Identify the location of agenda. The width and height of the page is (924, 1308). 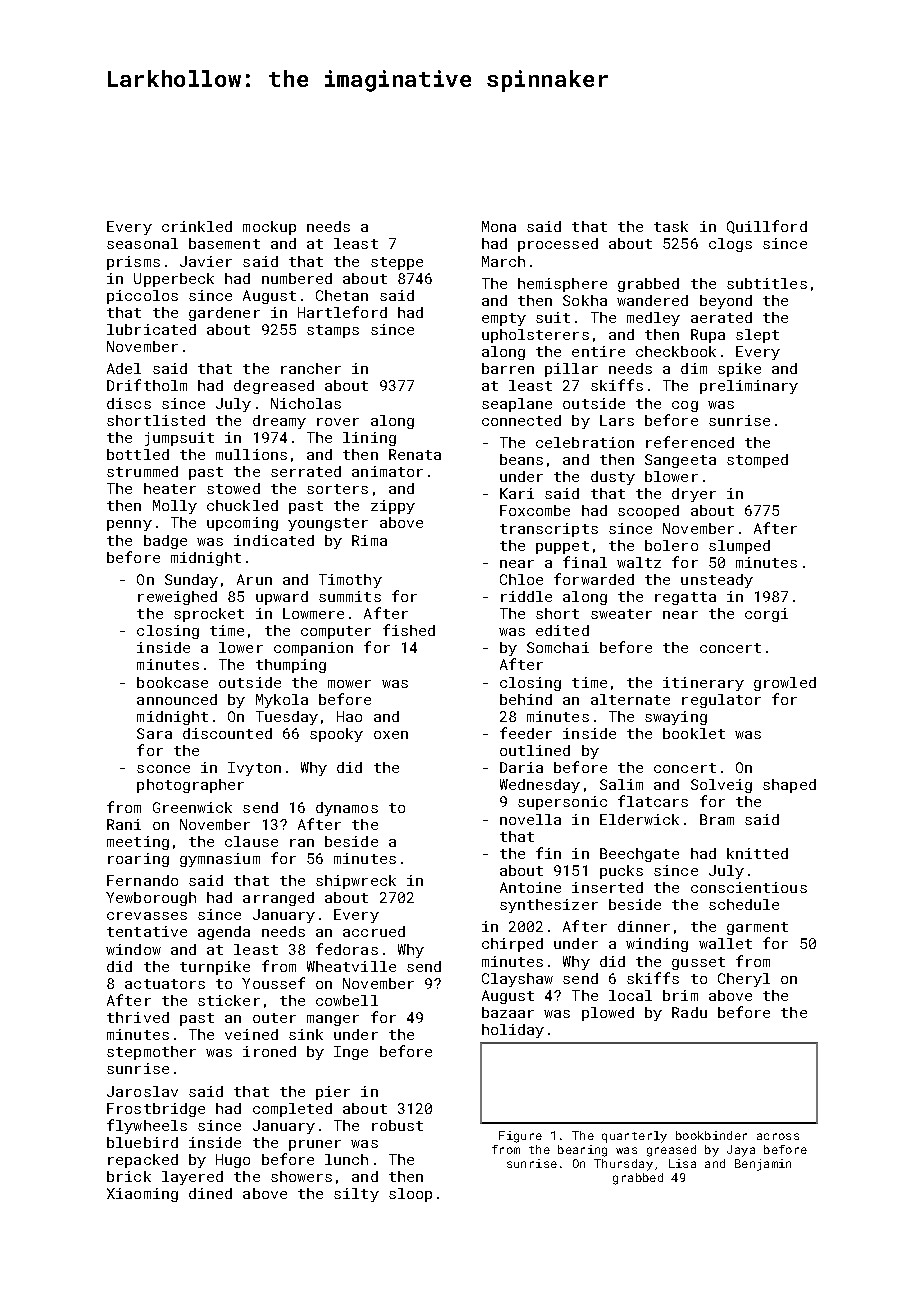
(224, 933).
